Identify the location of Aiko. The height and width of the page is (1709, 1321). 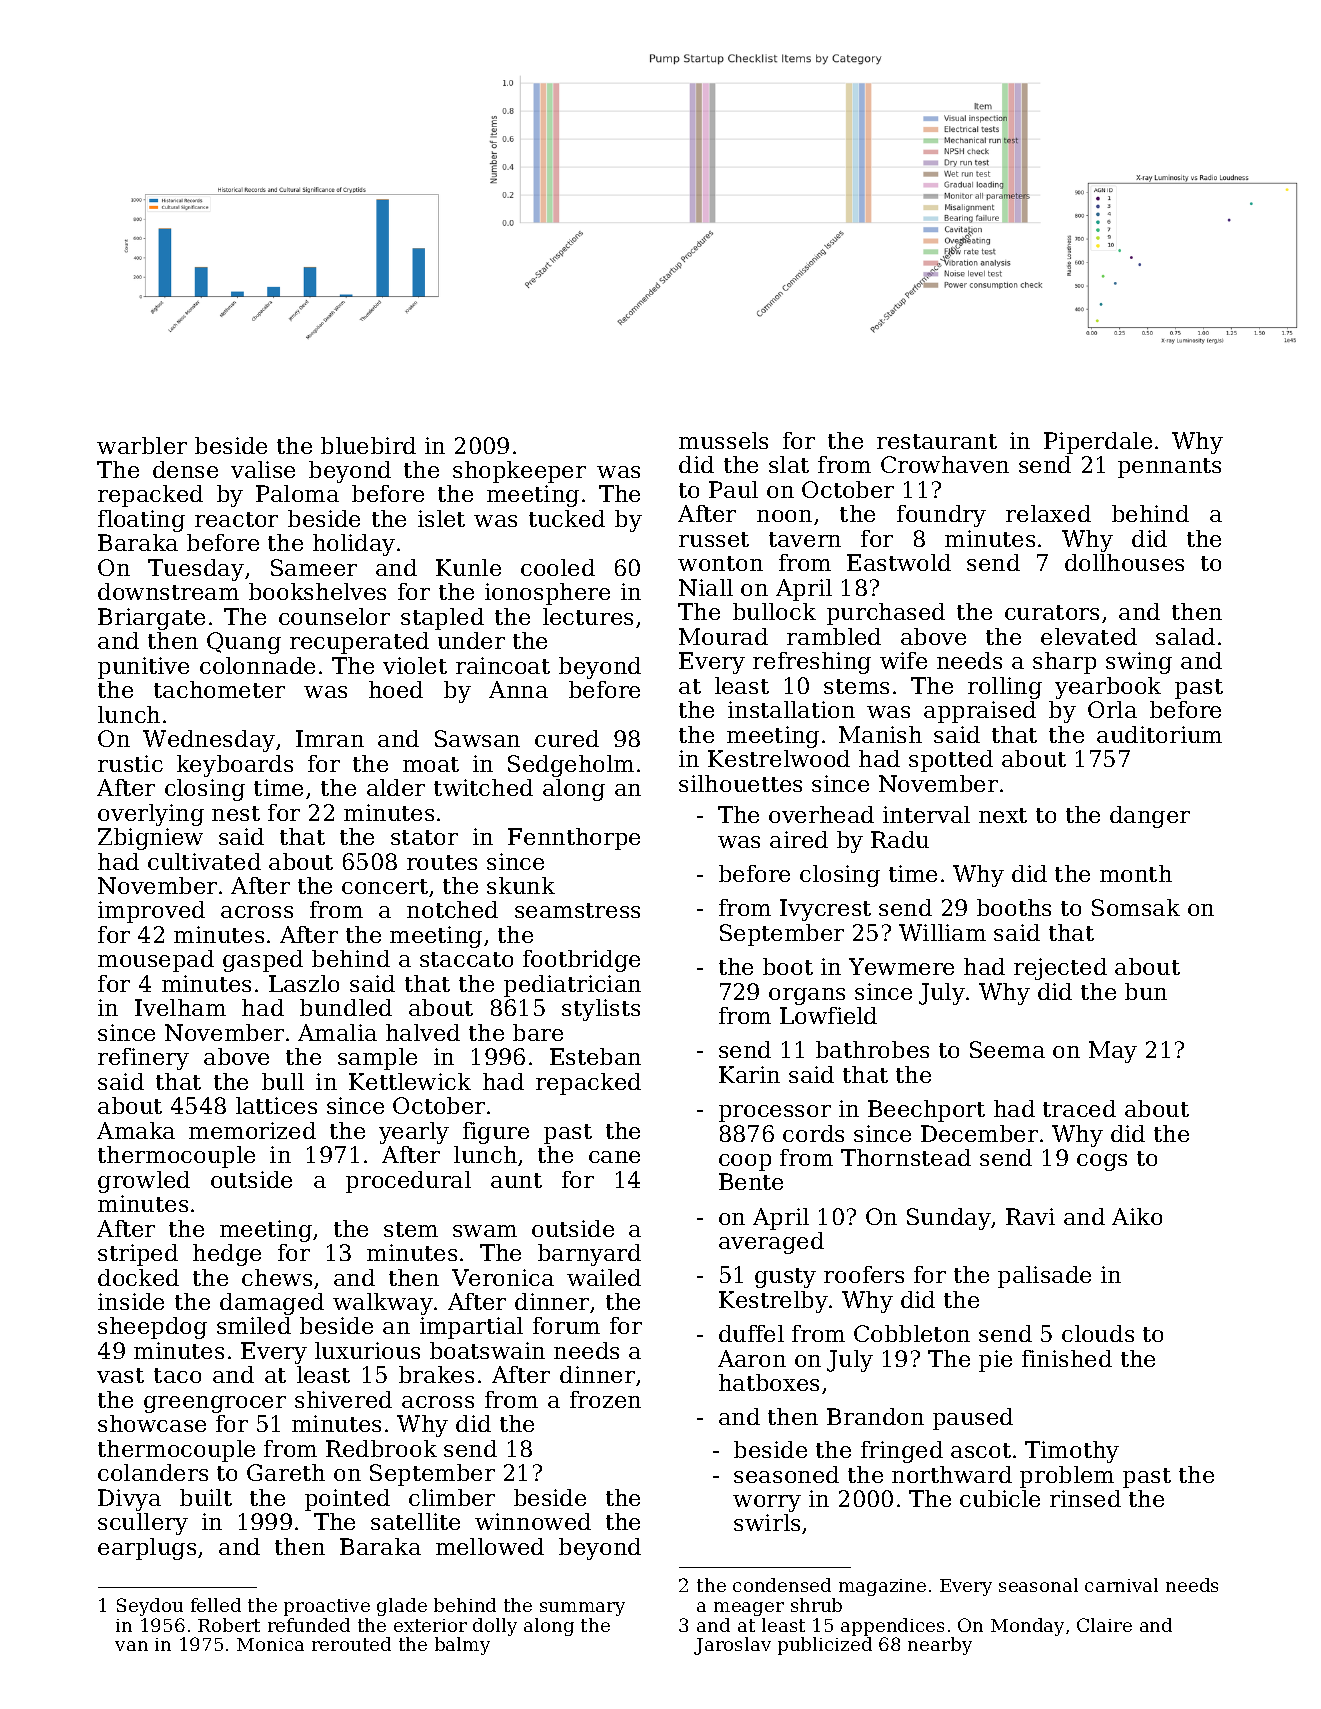
(1137, 1216).
